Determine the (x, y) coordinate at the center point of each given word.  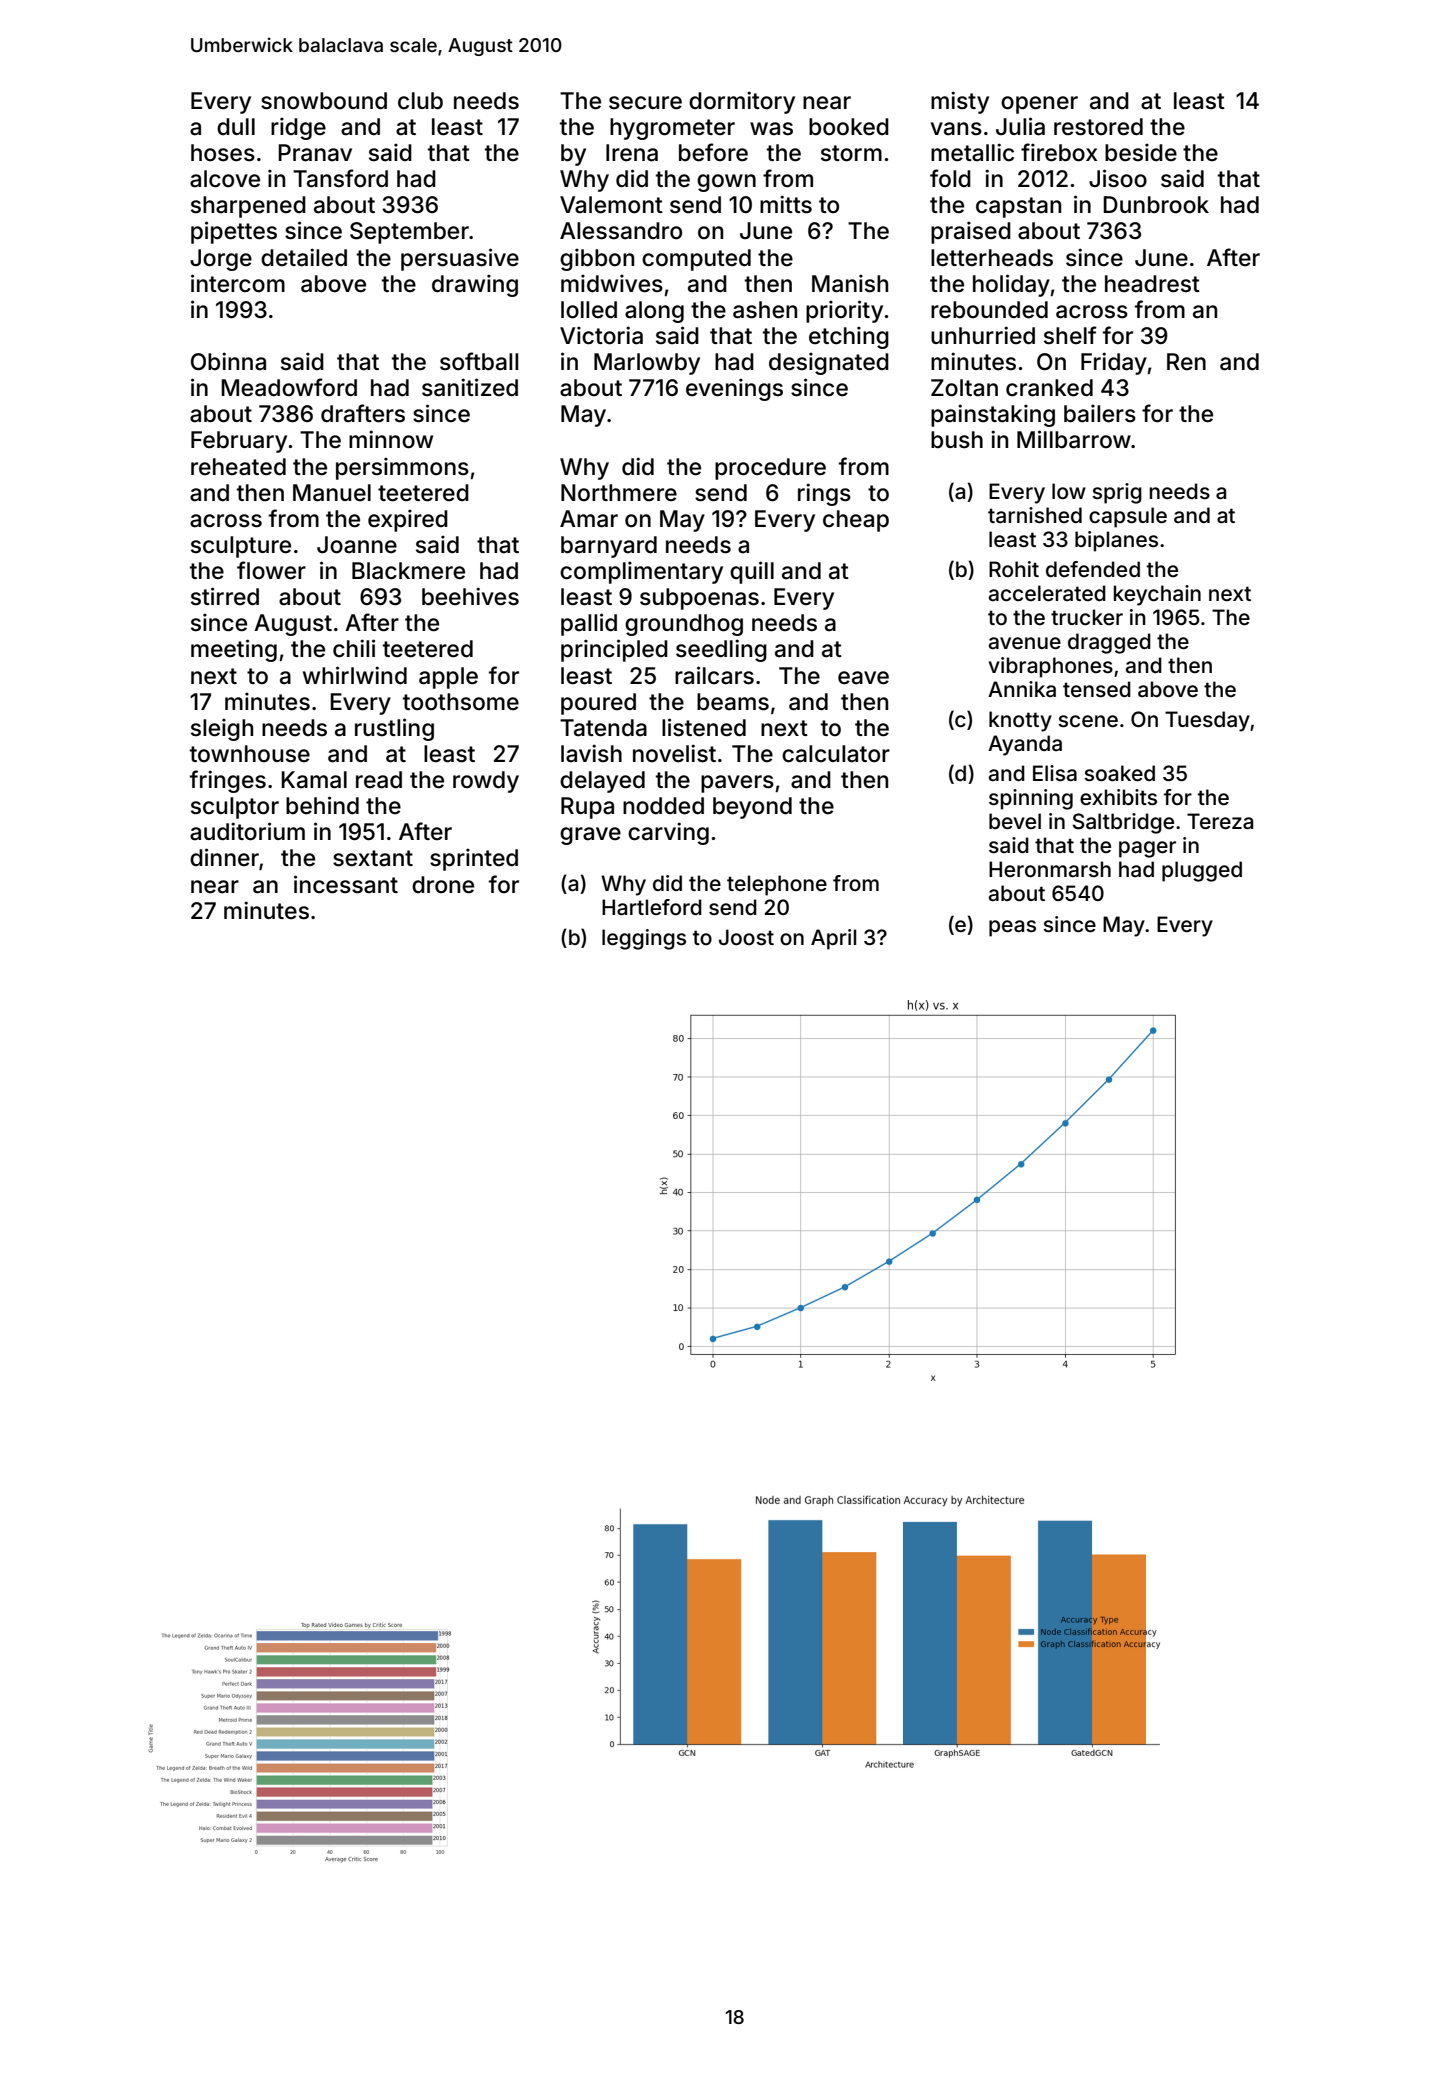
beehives (470, 596)
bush (957, 440)
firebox (1059, 152)
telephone (777, 885)
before (713, 152)
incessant (346, 884)
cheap (856, 521)
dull (236, 126)
